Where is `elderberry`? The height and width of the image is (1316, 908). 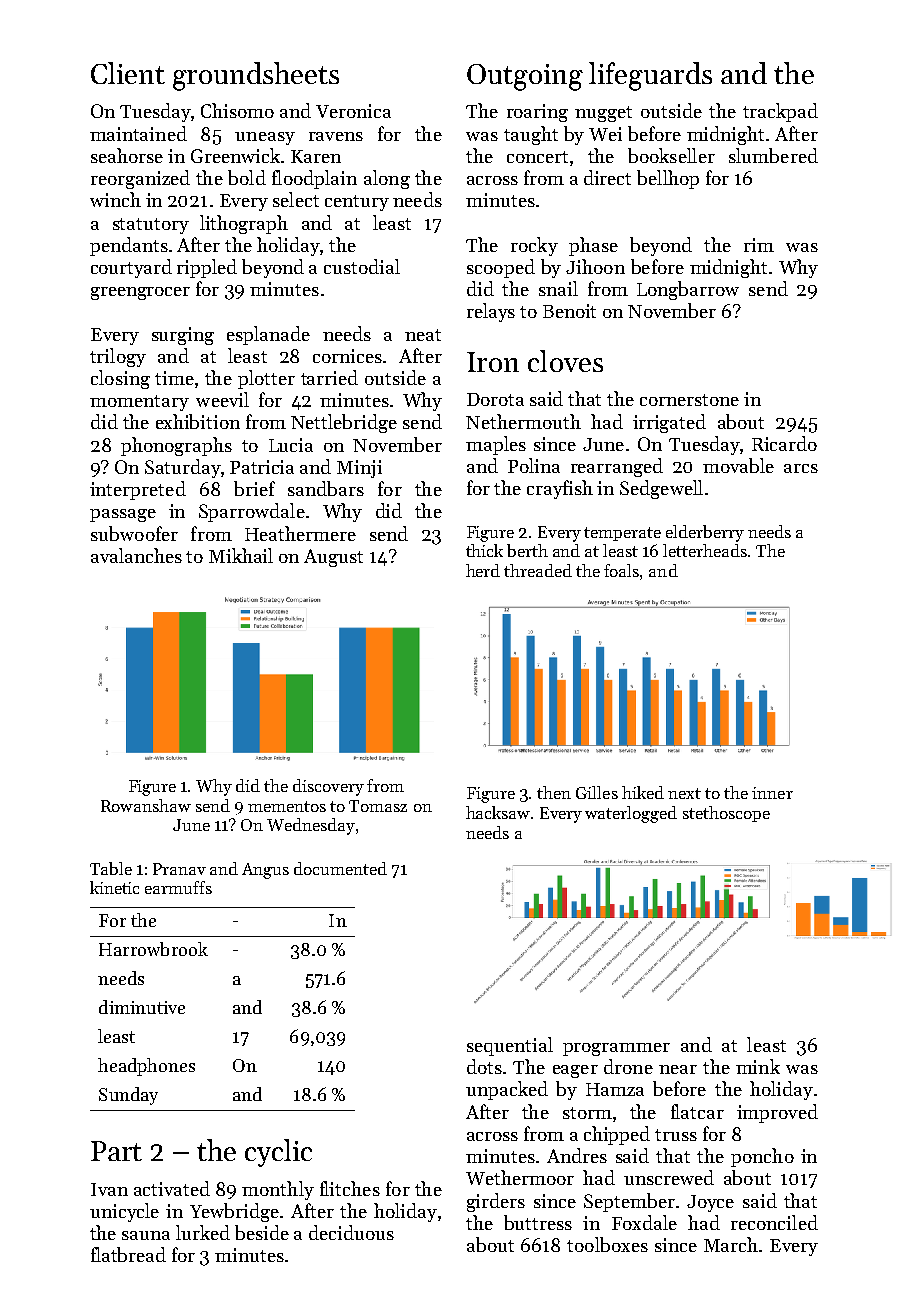 elderberry is located at coordinates (705, 533).
